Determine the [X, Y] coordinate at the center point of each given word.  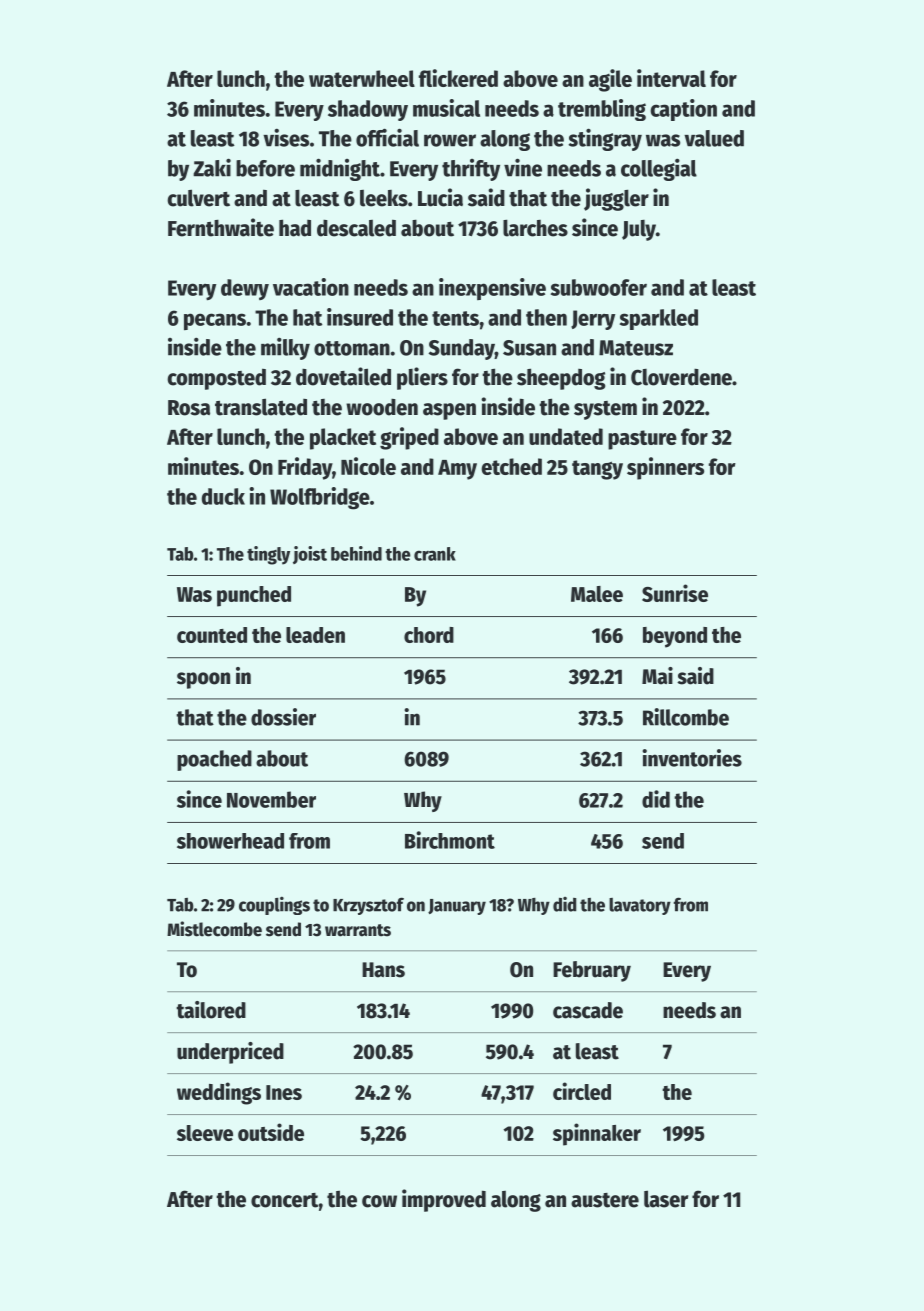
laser [666, 1199]
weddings [219, 1093]
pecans [215, 322]
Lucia [440, 197]
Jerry [593, 320]
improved [444, 1200]
